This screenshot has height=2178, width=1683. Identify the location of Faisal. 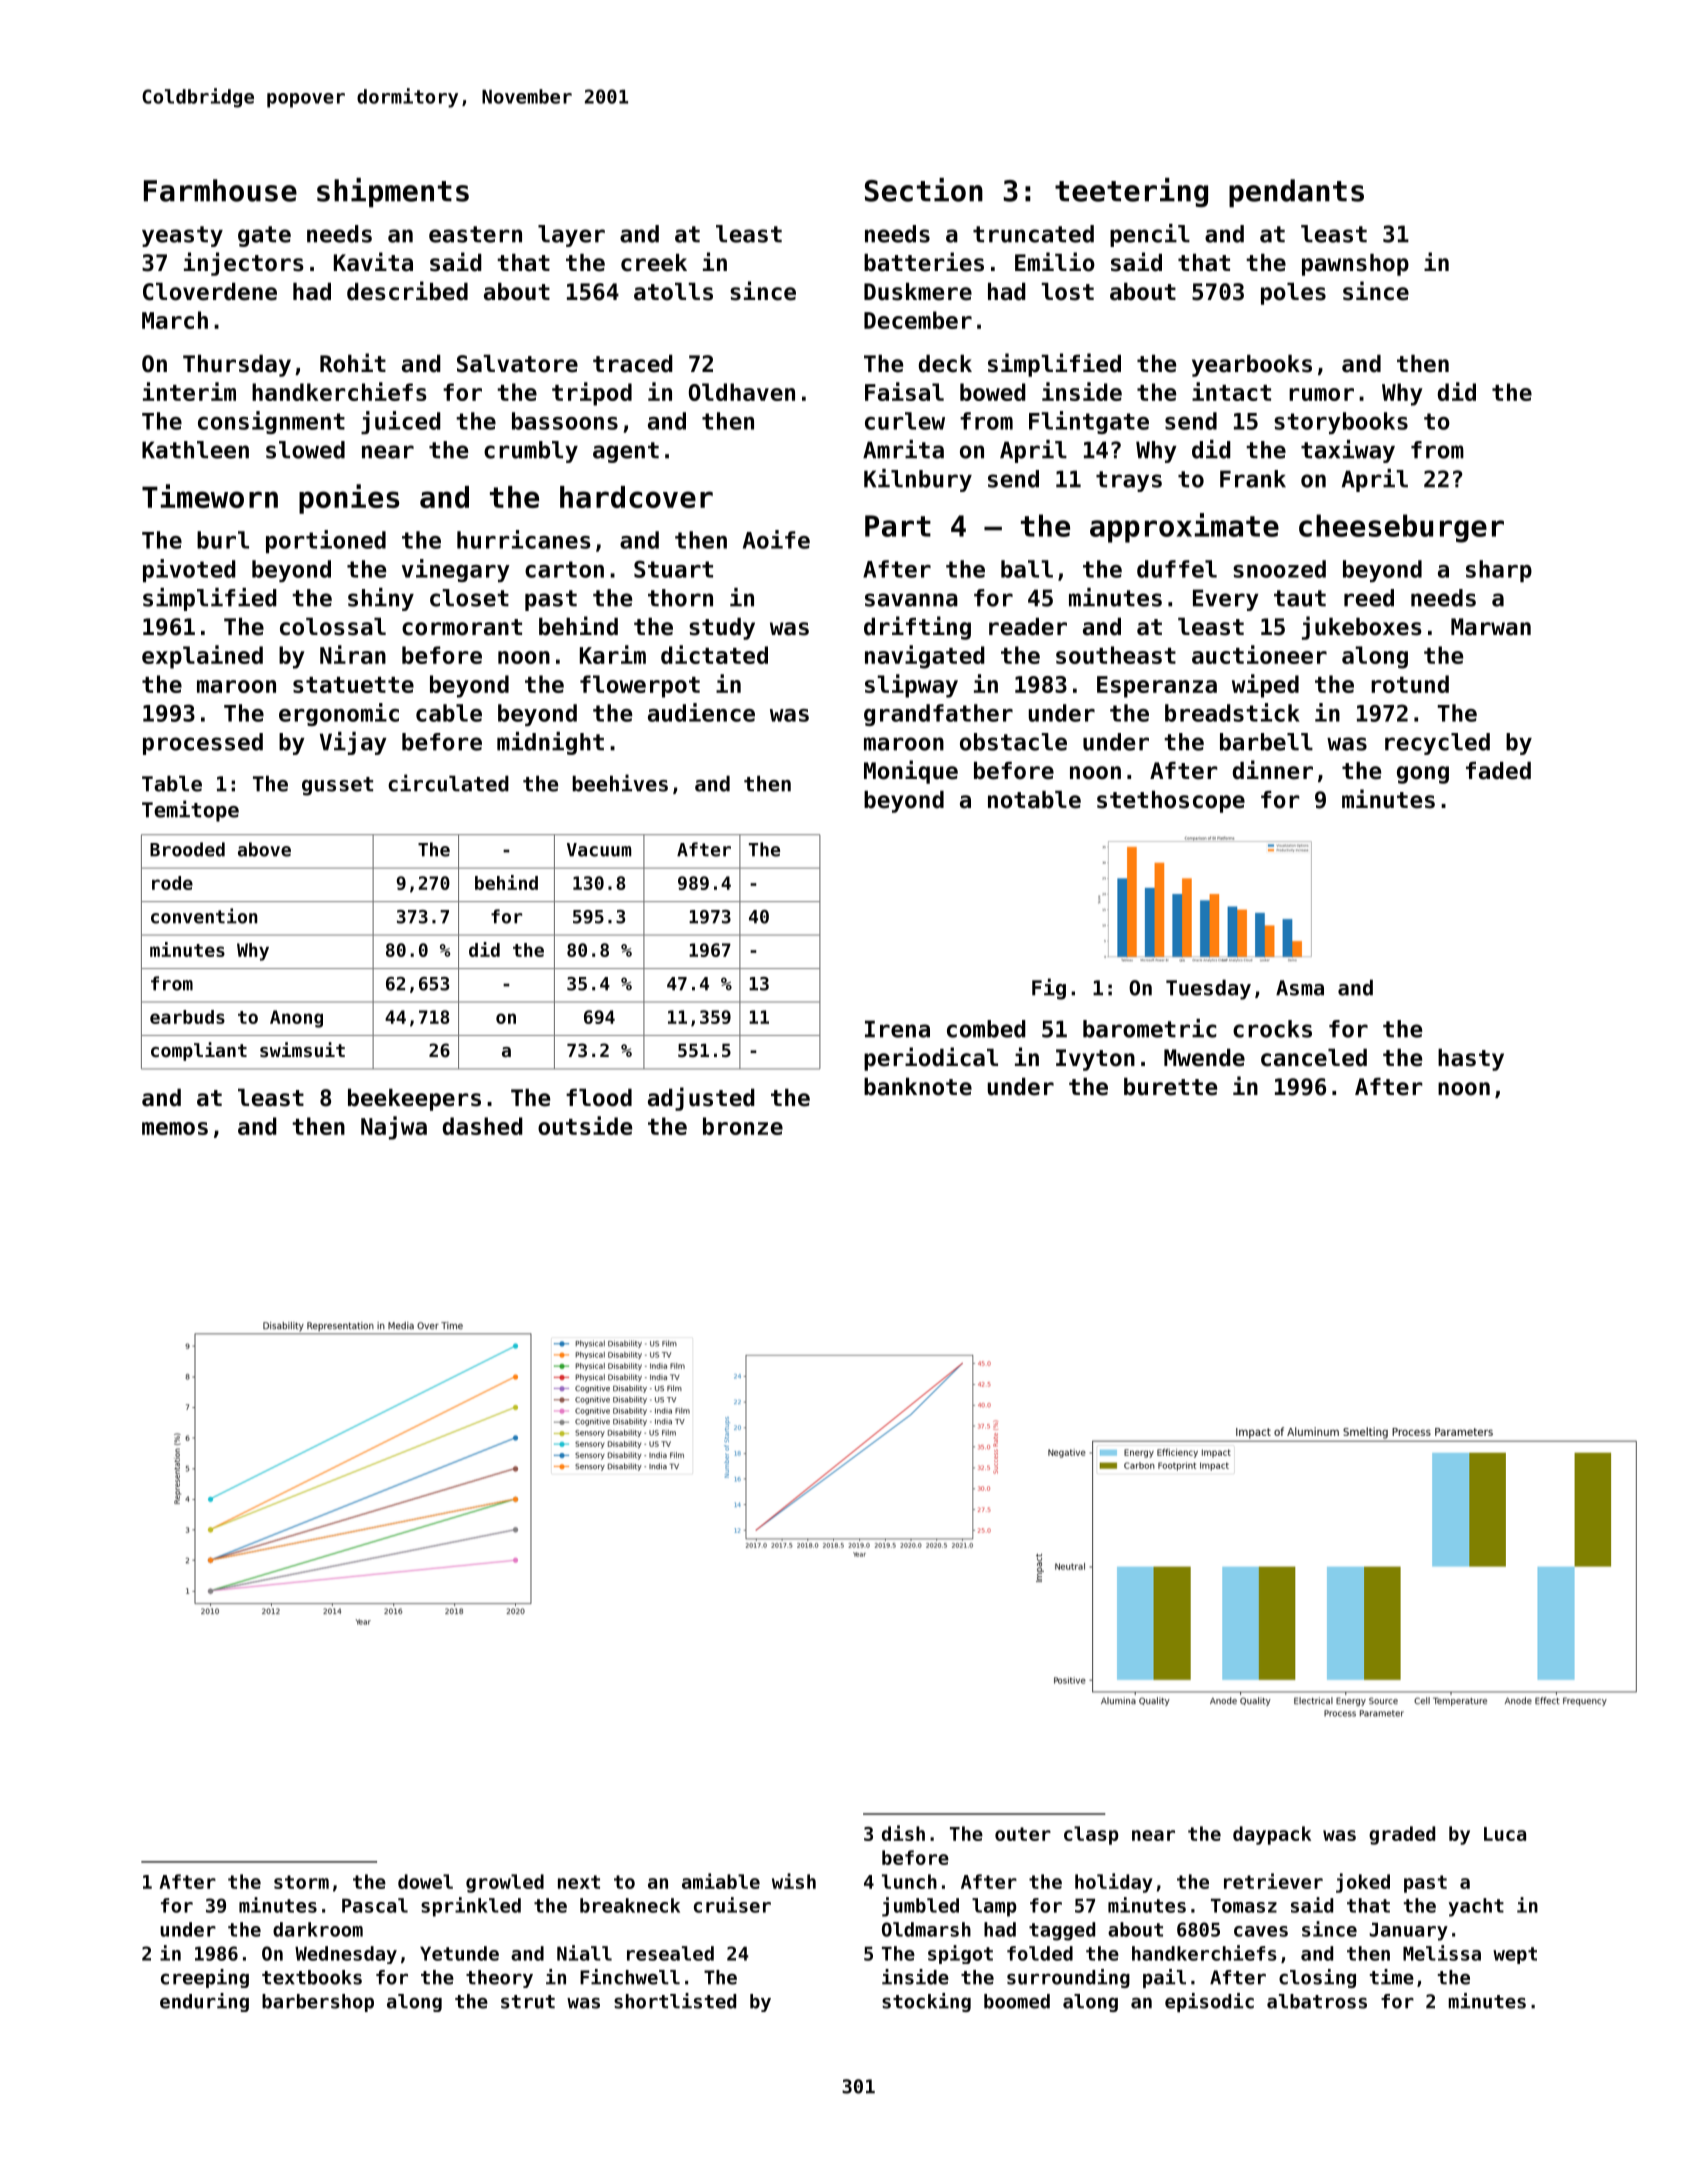
(904, 391).
